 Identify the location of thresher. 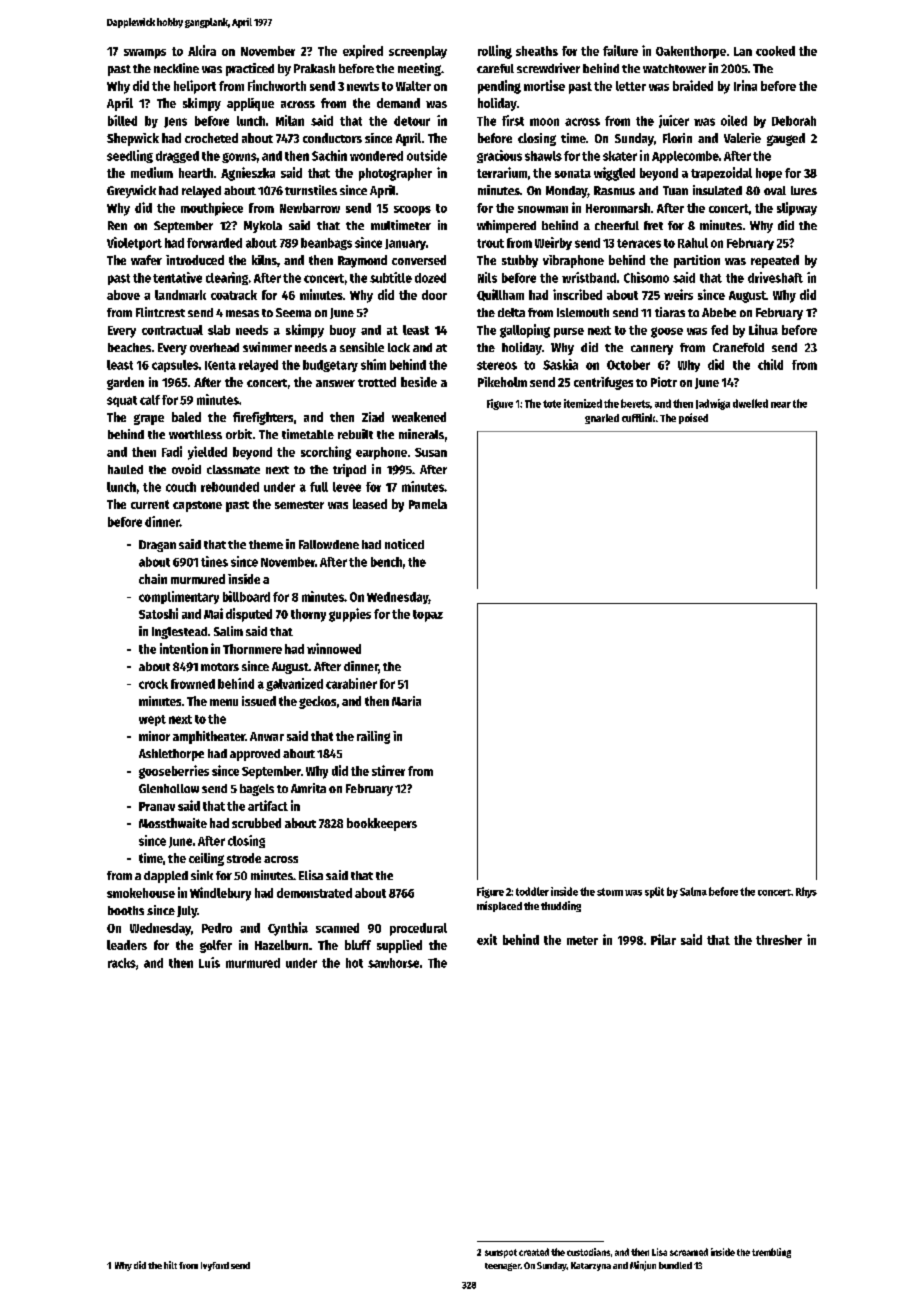
(779, 940).
